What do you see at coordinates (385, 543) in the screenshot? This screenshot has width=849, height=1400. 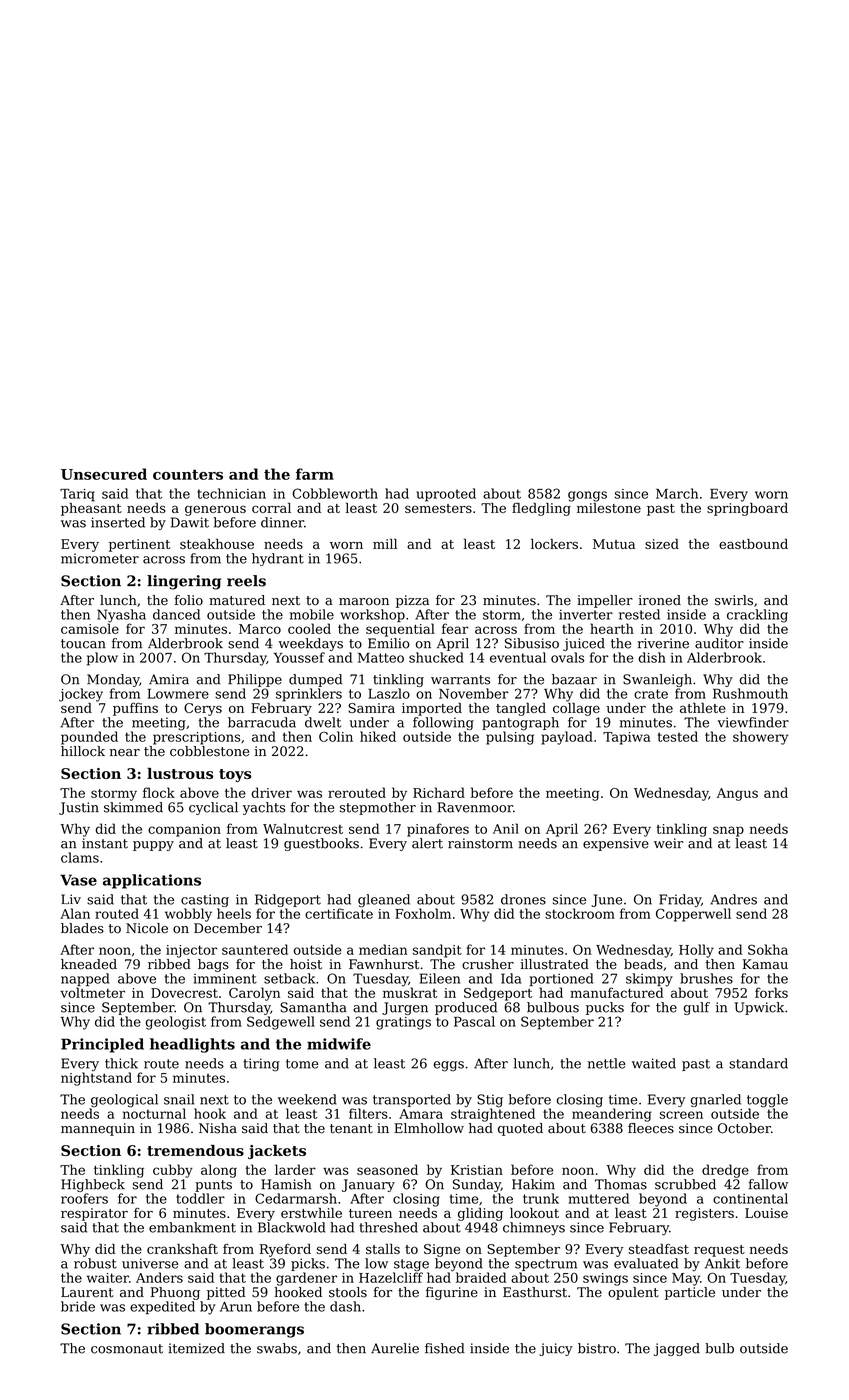 I see `mill` at bounding box center [385, 543].
